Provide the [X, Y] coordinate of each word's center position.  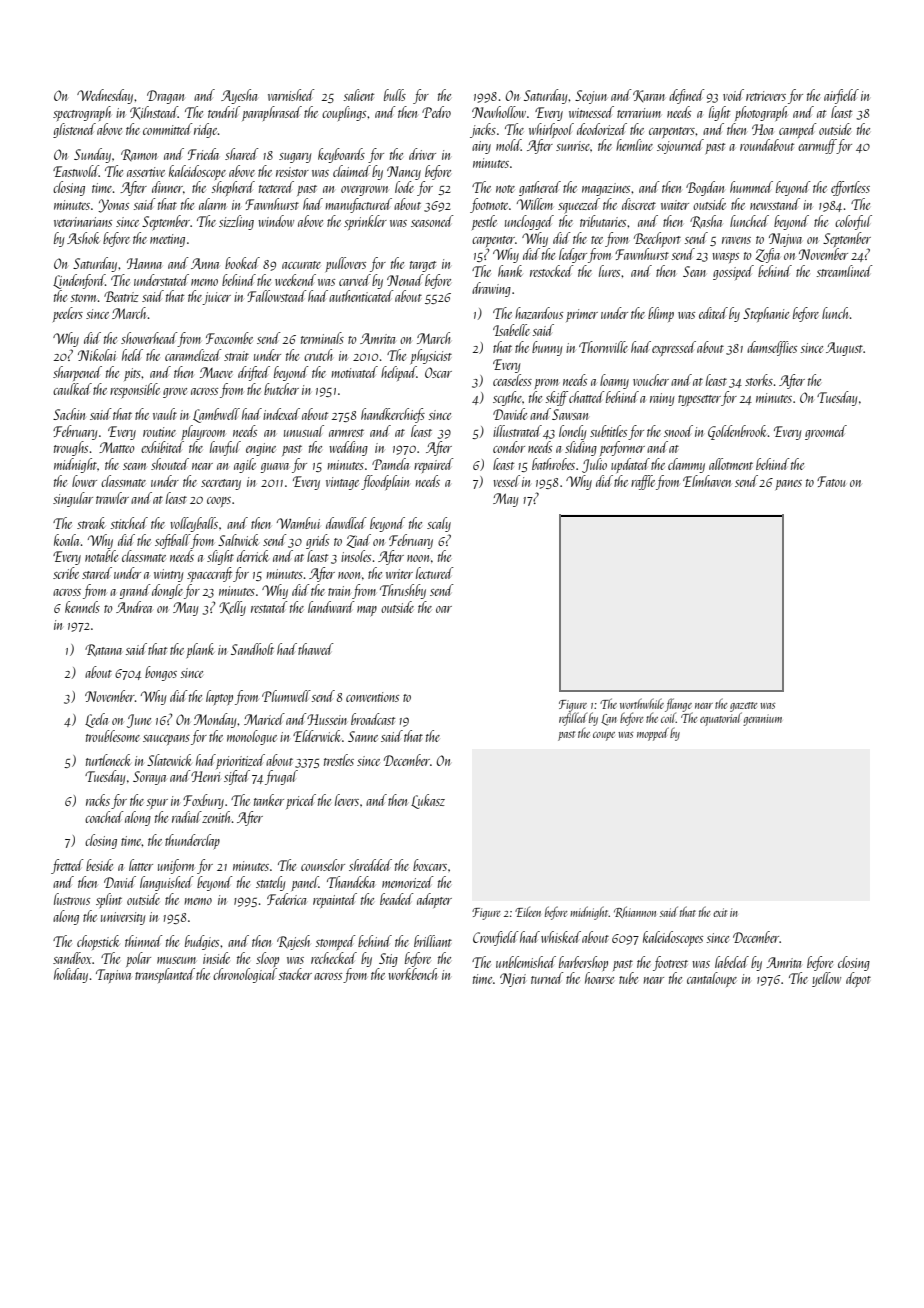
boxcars [430, 865]
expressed [674, 348]
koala [66, 540]
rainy [662, 399]
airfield [841, 96]
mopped [653, 734]
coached [104, 817]
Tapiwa [113, 976]
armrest [346, 433]
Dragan [165, 97]
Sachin [69, 414]
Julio [594, 465]
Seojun [591, 97]
